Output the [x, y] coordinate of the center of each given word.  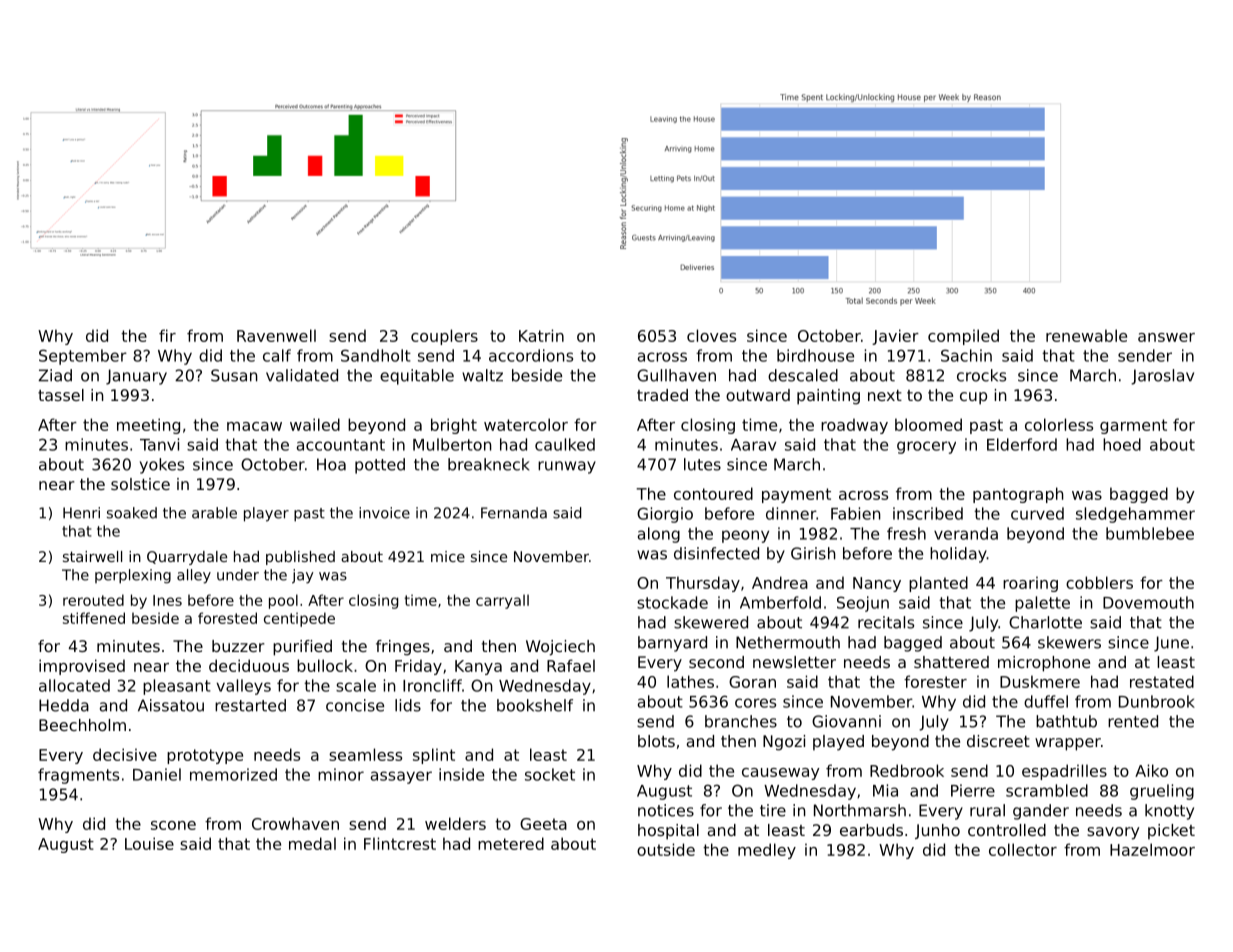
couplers [444, 337]
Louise [149, 843]
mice [448, 556]
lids [408, 705]
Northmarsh [860, 810]
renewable [1086, 335]
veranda [966, 533]
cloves [711, 335]
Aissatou [171, 705]
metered [511, 843]
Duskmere [1040, 681]
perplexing [133, 576]
